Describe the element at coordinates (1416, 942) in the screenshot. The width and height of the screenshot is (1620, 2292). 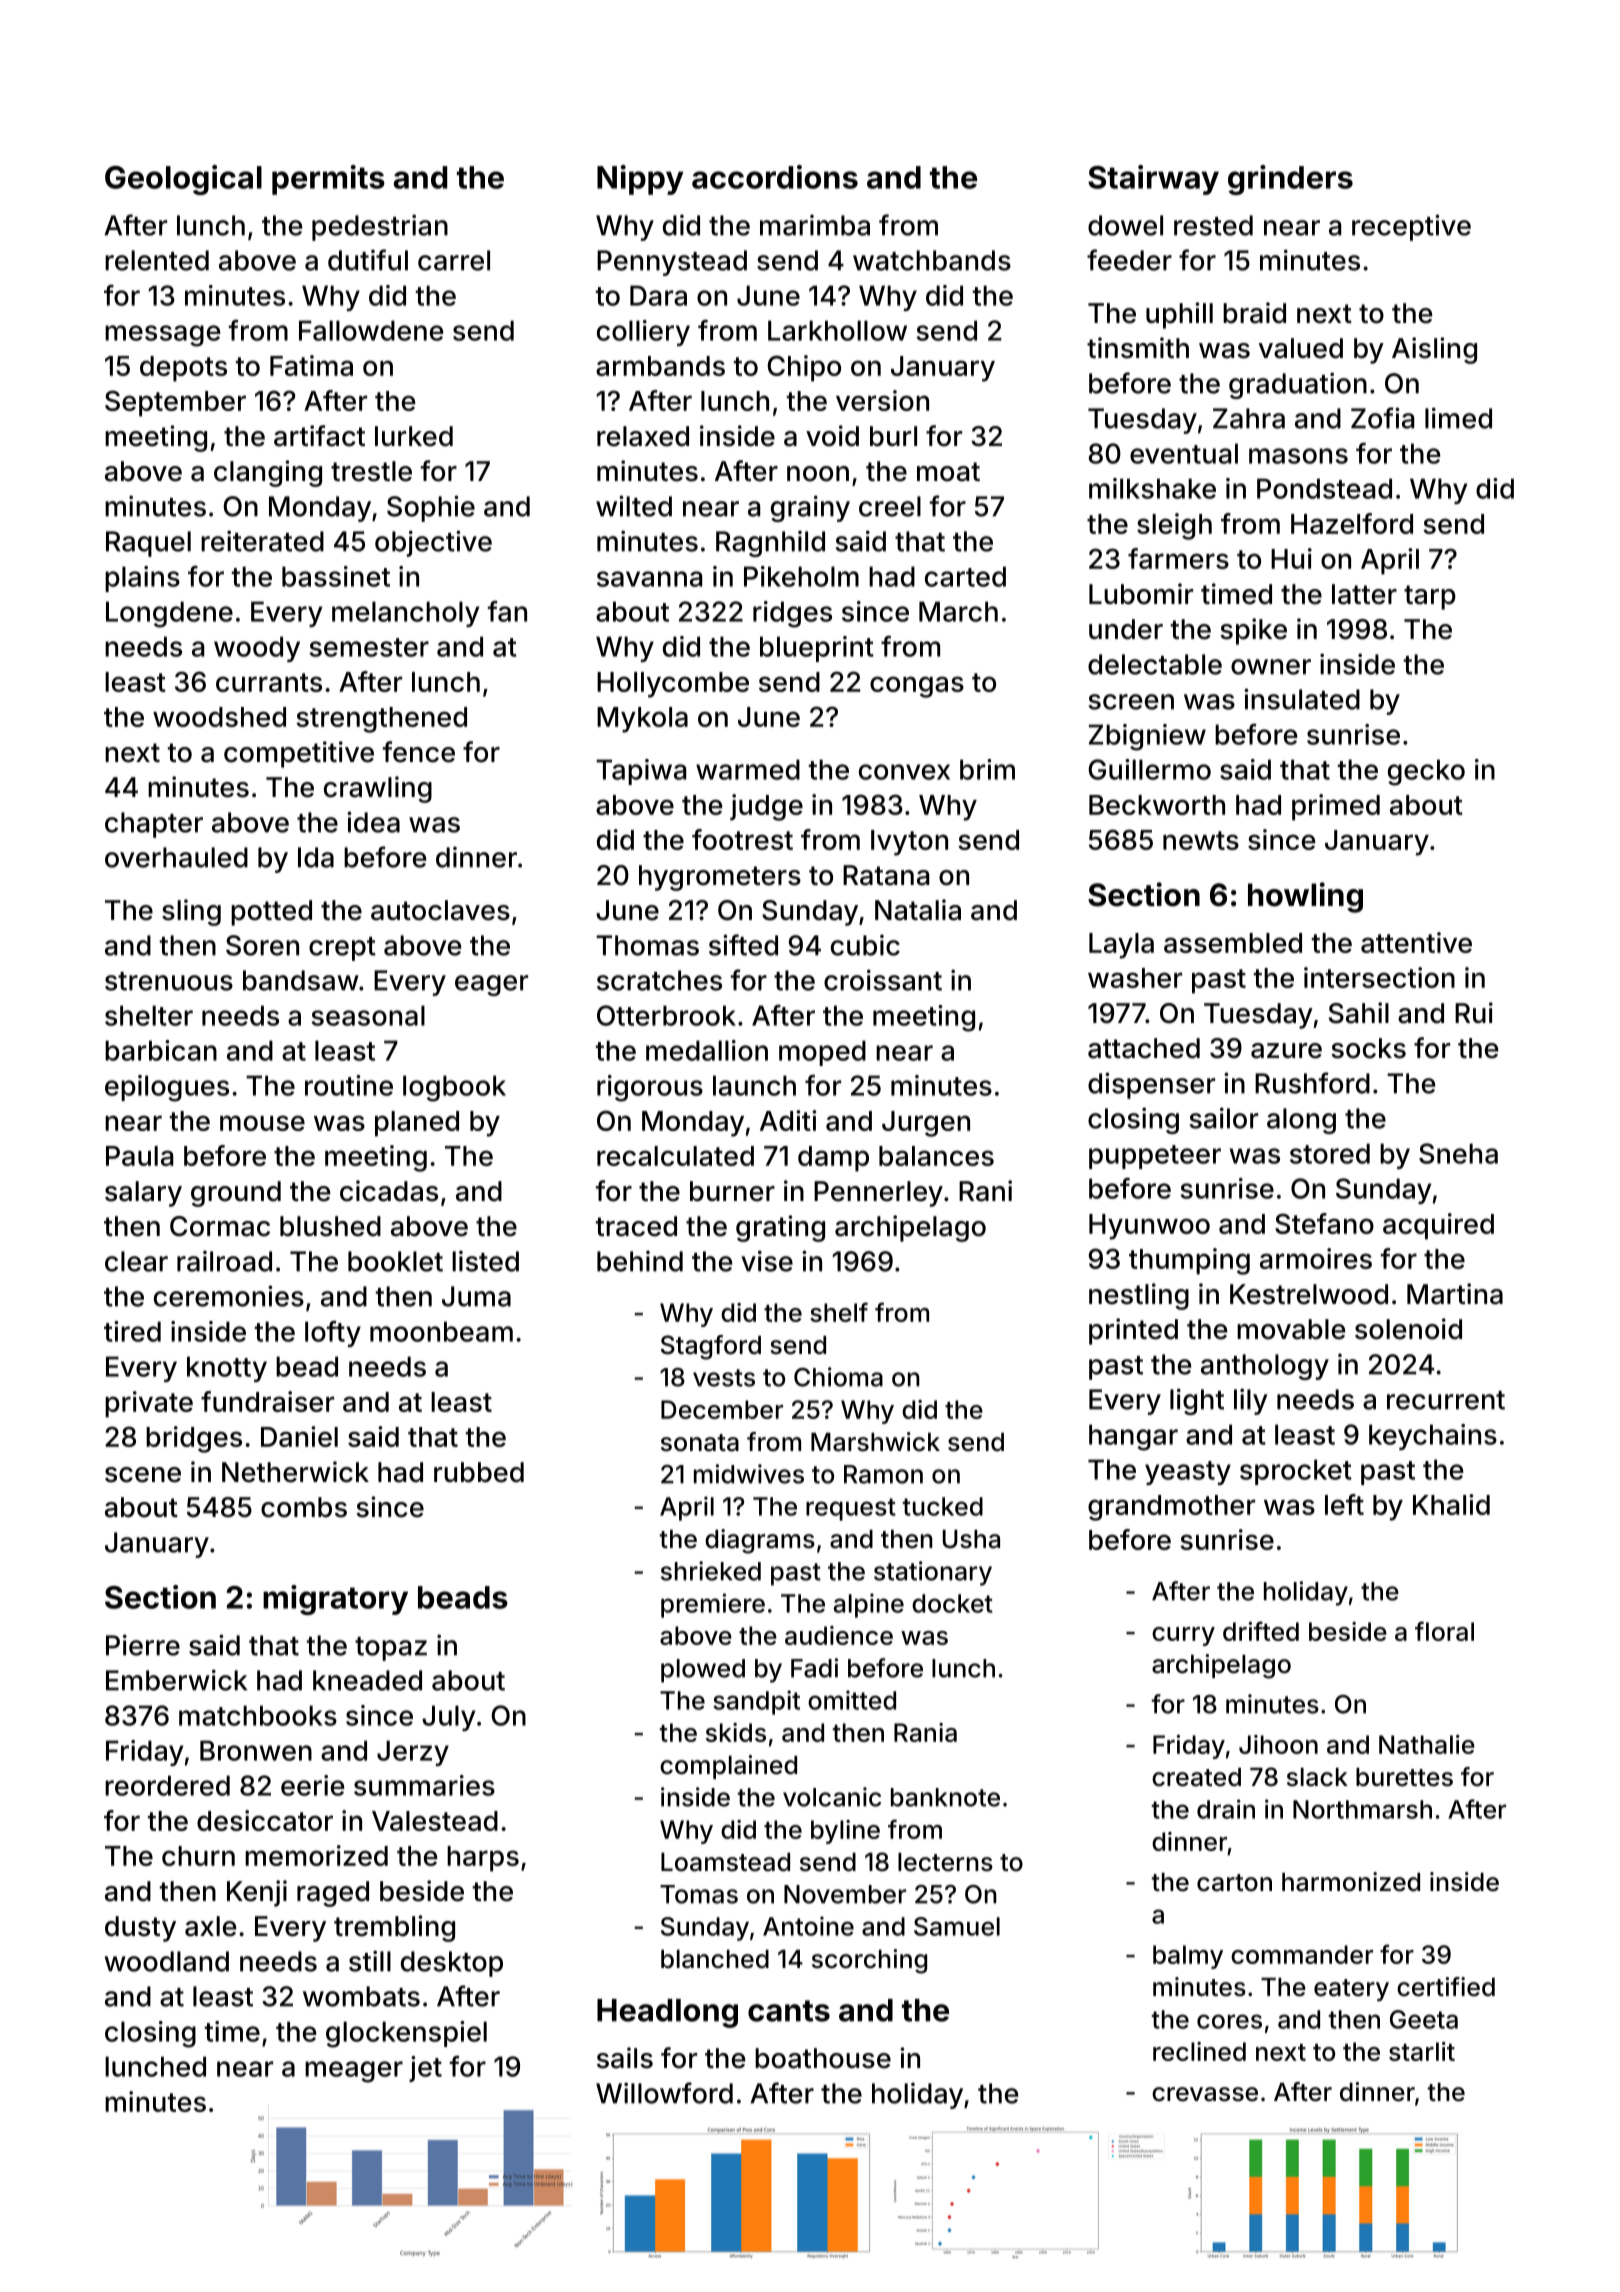
I see `attentive` at that location.
